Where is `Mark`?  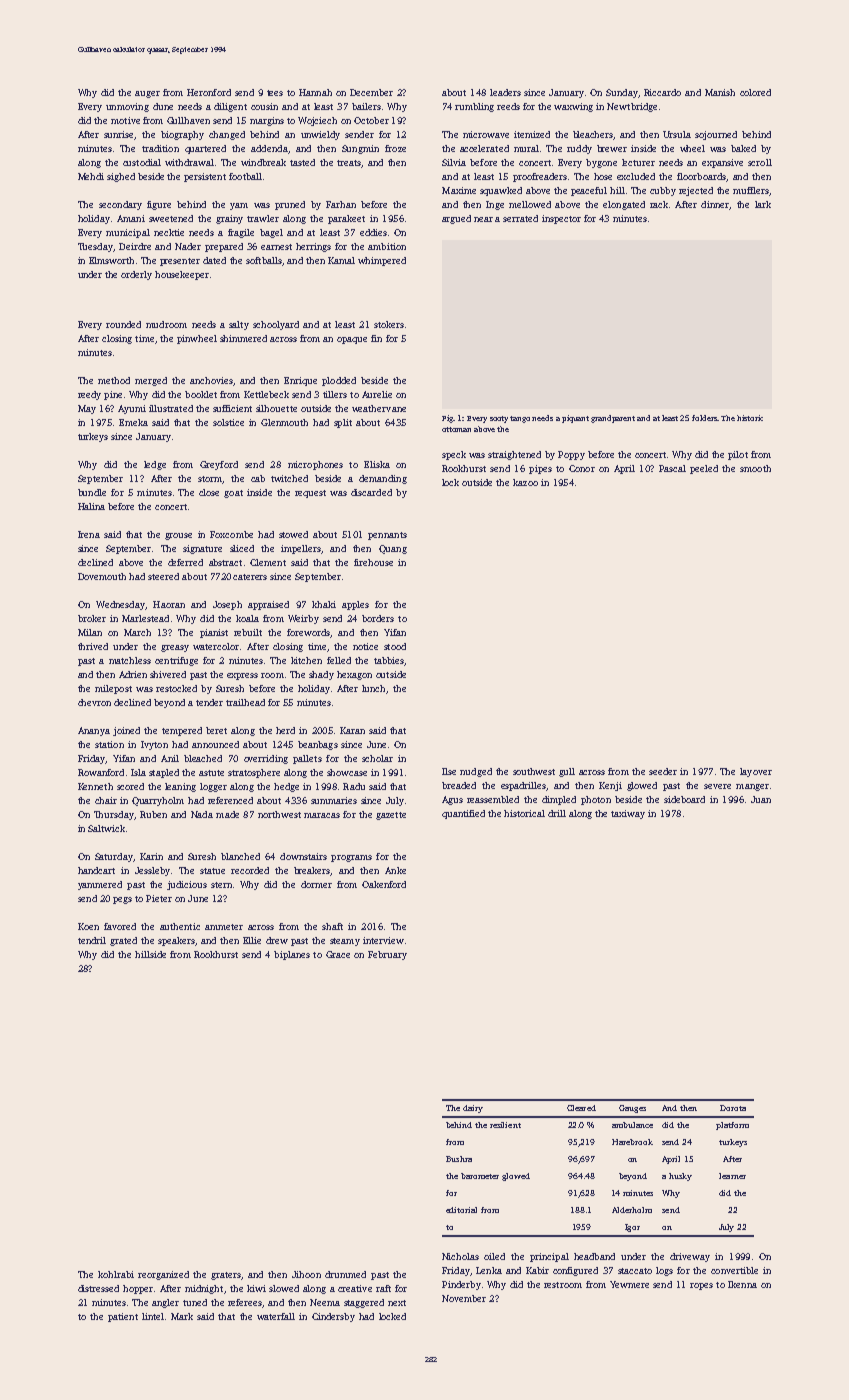
Mark is located at coordinates (182, 1316).
